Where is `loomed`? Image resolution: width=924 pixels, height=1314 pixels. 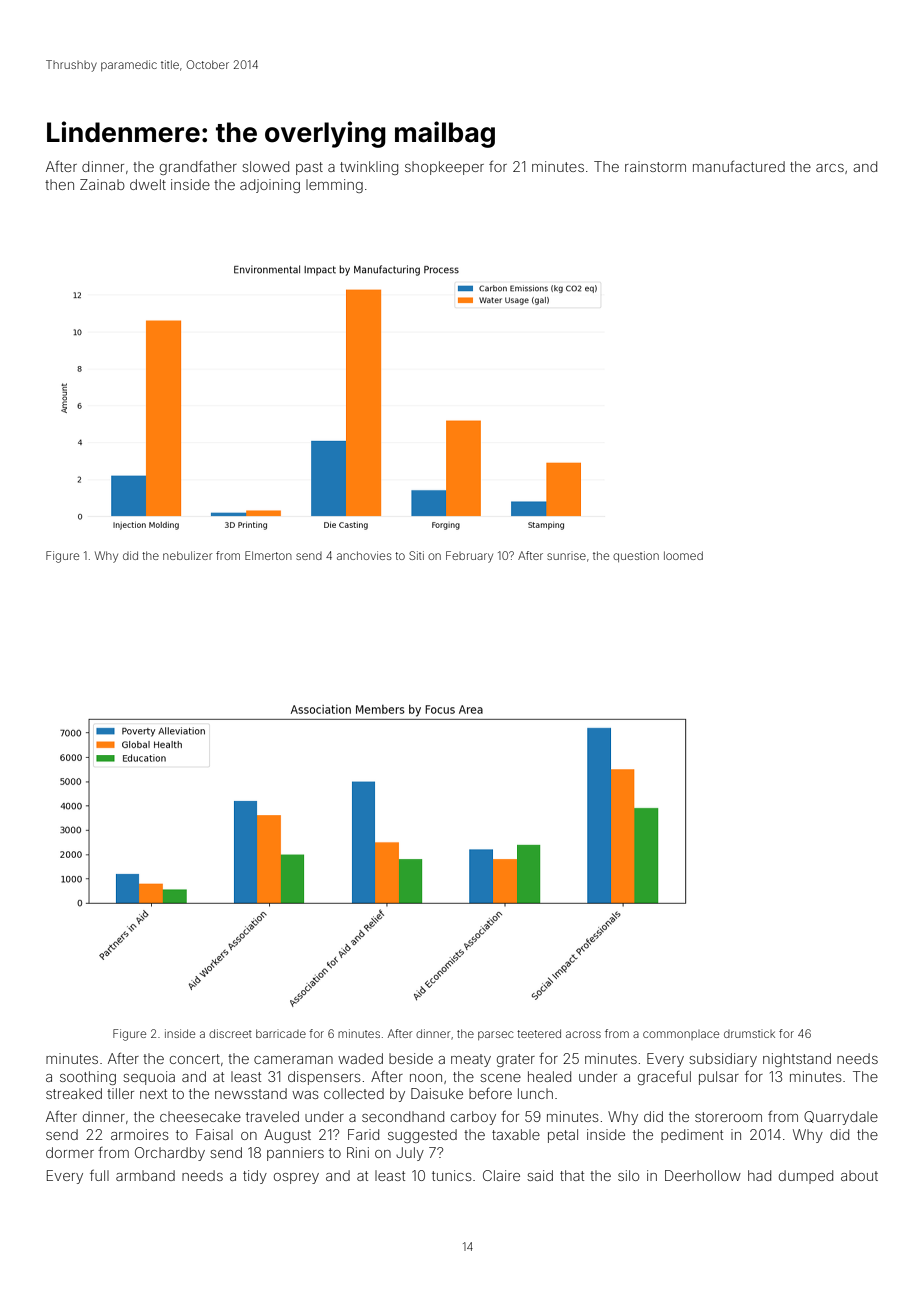
loomed is located at coordinates (683, 555).
